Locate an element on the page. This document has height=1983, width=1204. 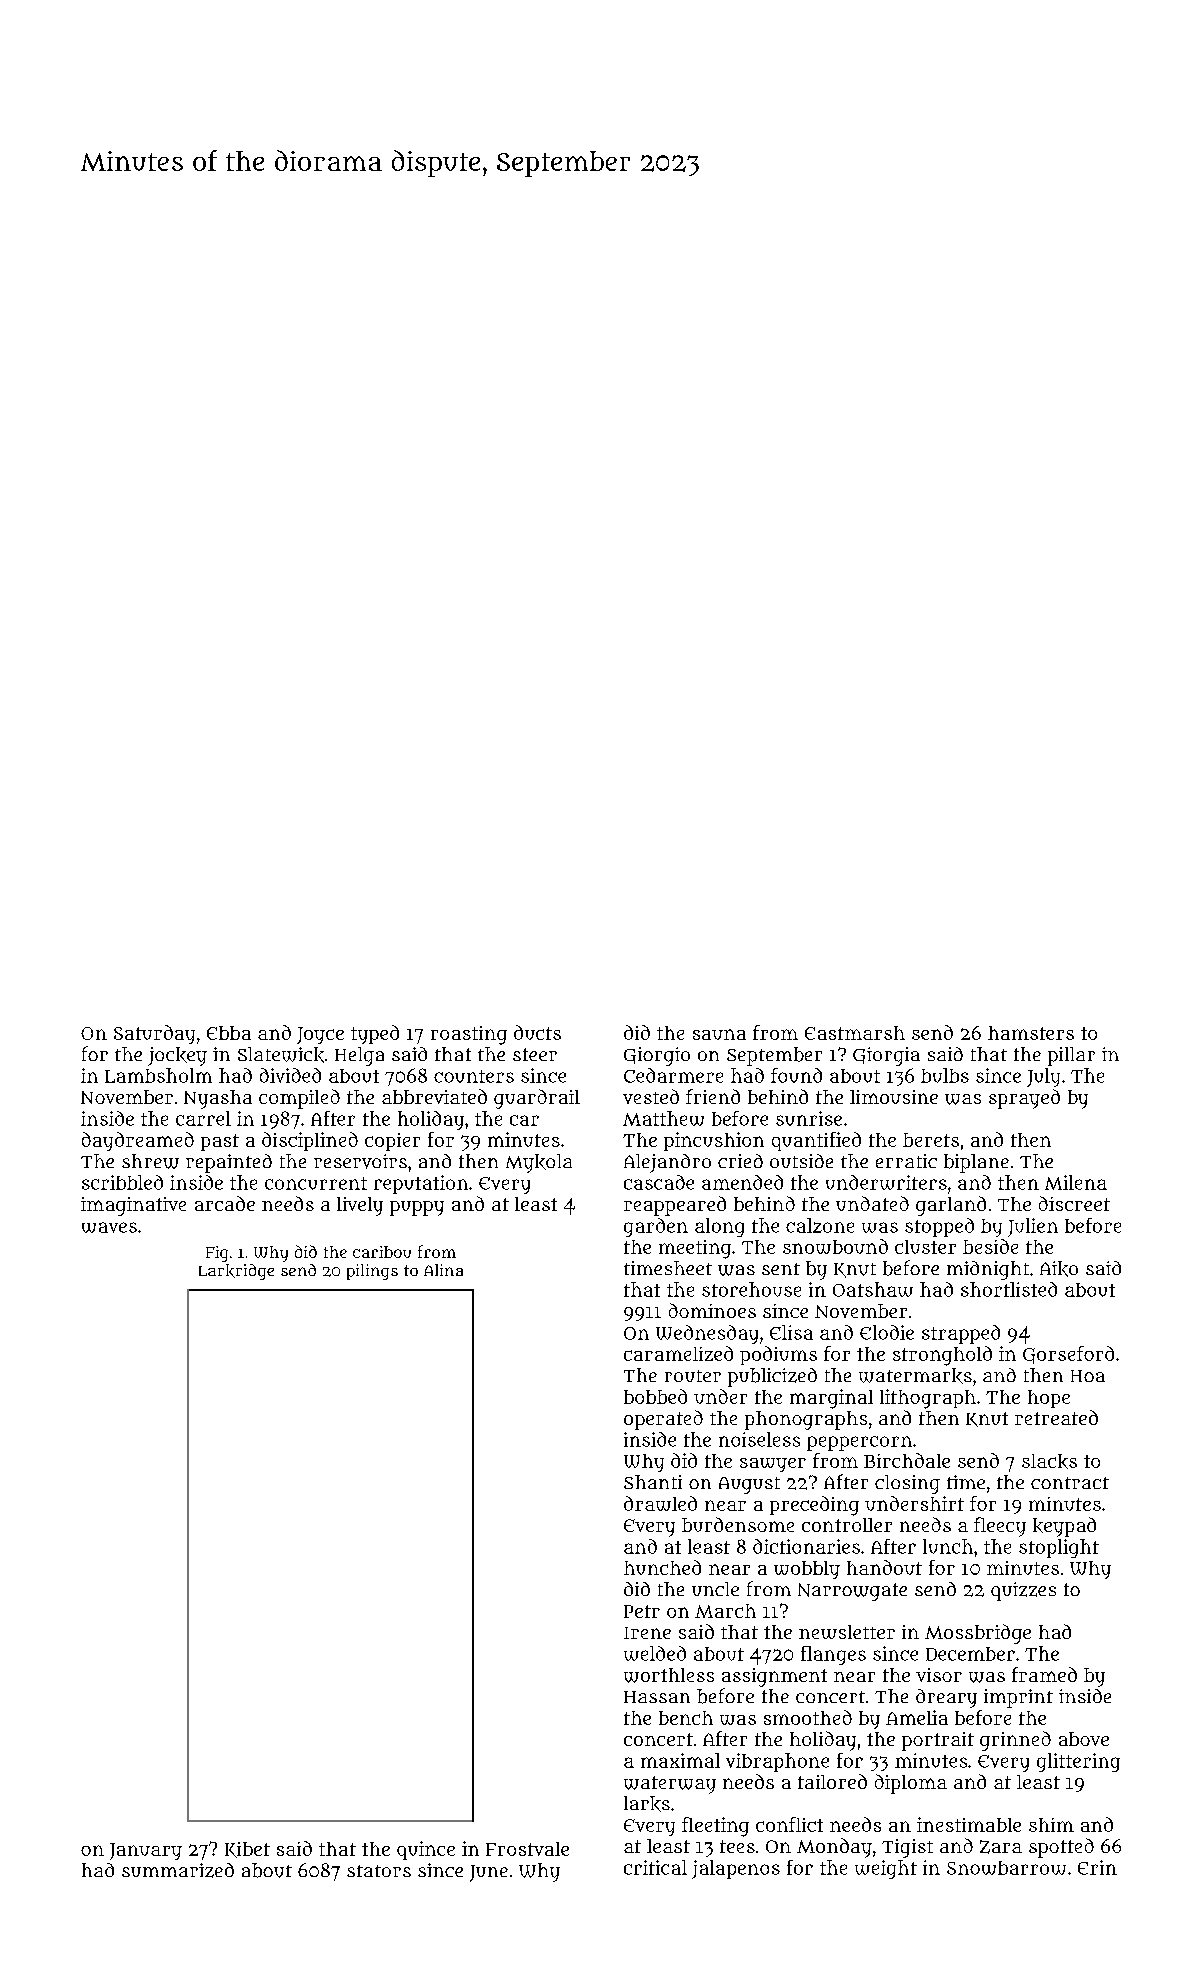
Kibet is located at coordinates (247, 1850).
